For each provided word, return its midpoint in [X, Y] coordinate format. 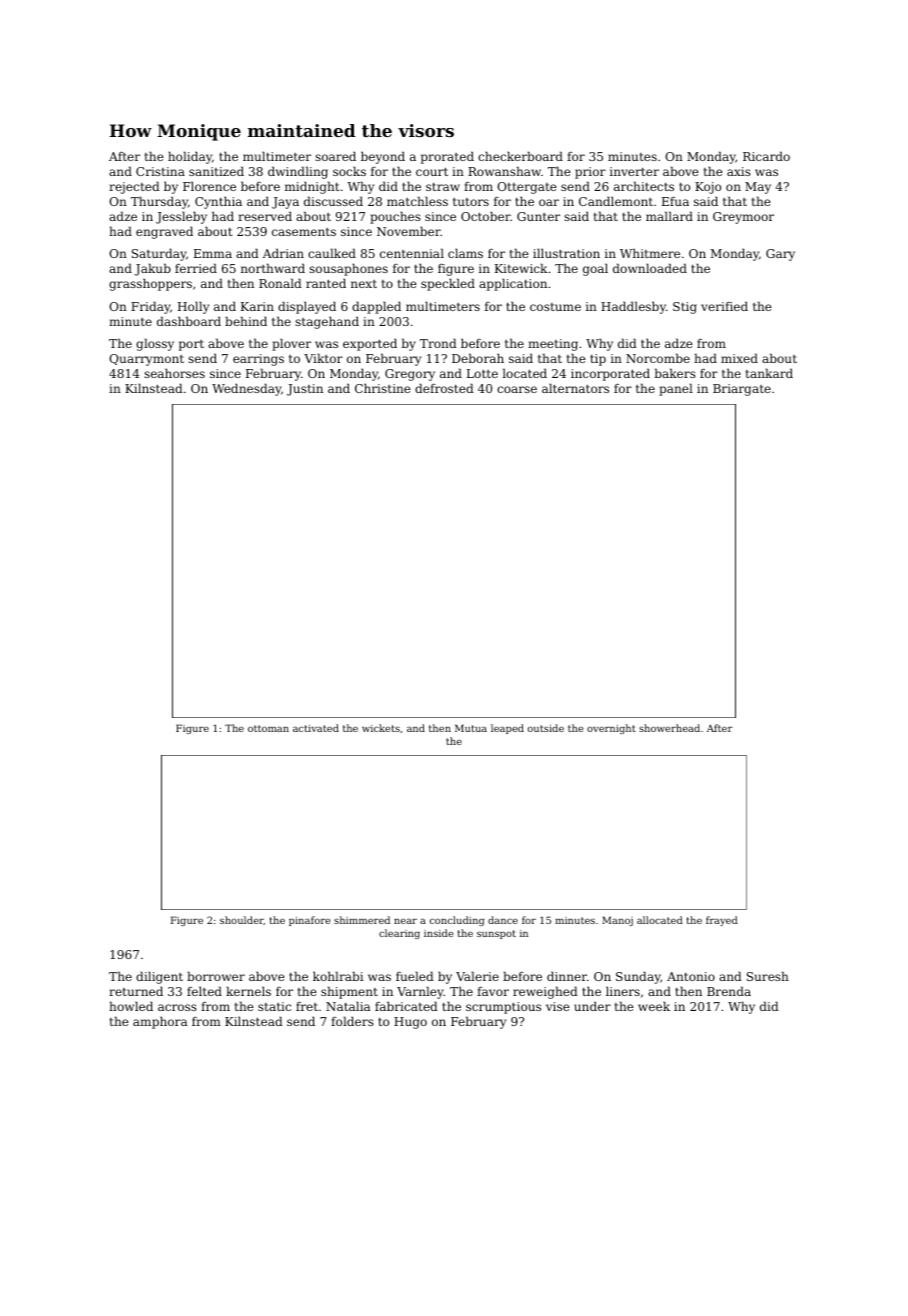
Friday [150, 307]
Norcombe [658, 358]
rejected [134, 187]
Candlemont [616, 201]
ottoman [268, 728]
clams [465, 253]
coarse [517, 389]
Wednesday [246, 389]
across [177, 1007]
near [405, 921]
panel [676, 389]
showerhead [669, 728]
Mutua [471, 728]
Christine [383, 388]
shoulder [242, 920]
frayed [722, 921]
